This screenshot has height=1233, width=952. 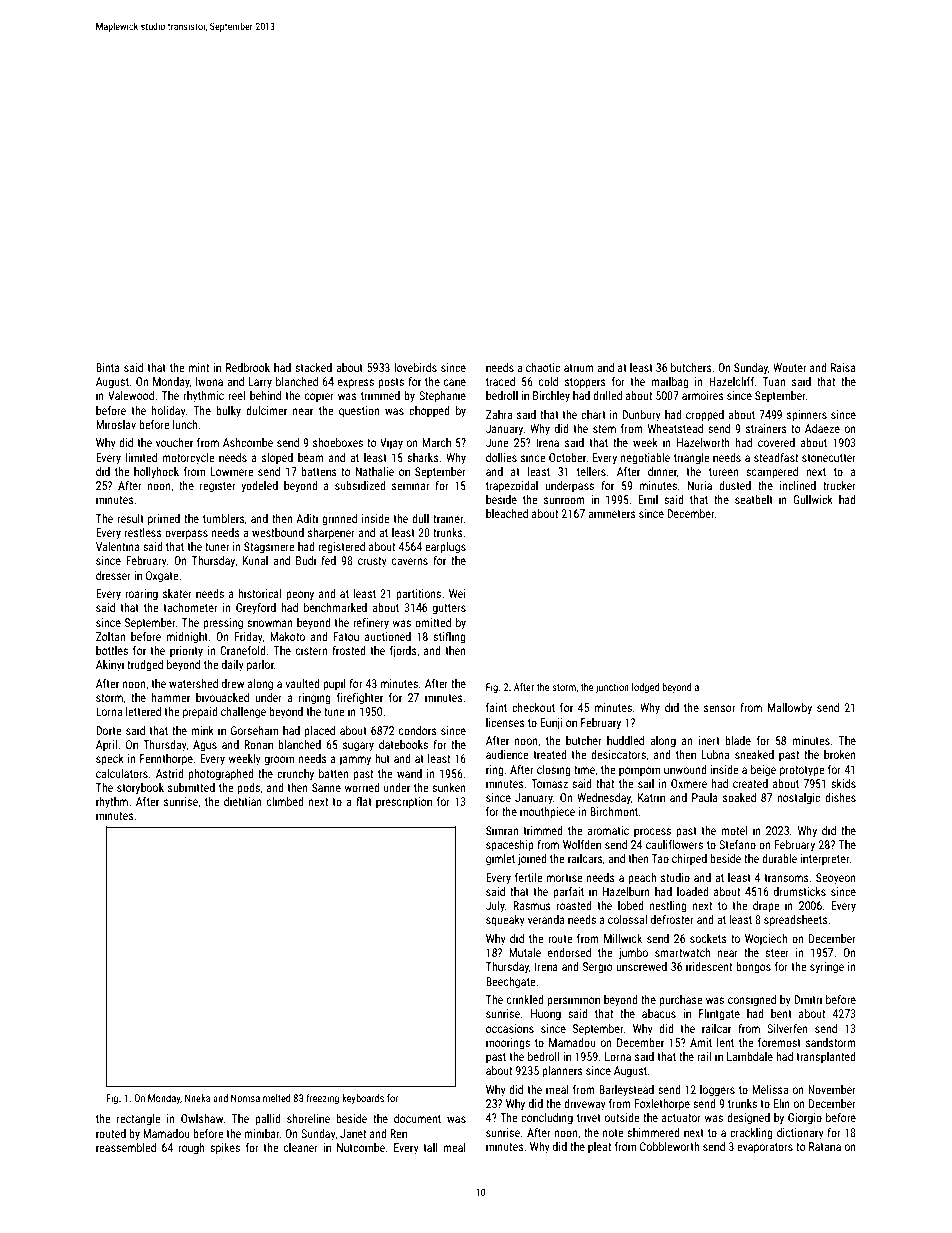 What do you see at coordinates (191, 787) in the screenshot?
I see `submitted` at bounding box center [191, 787].
